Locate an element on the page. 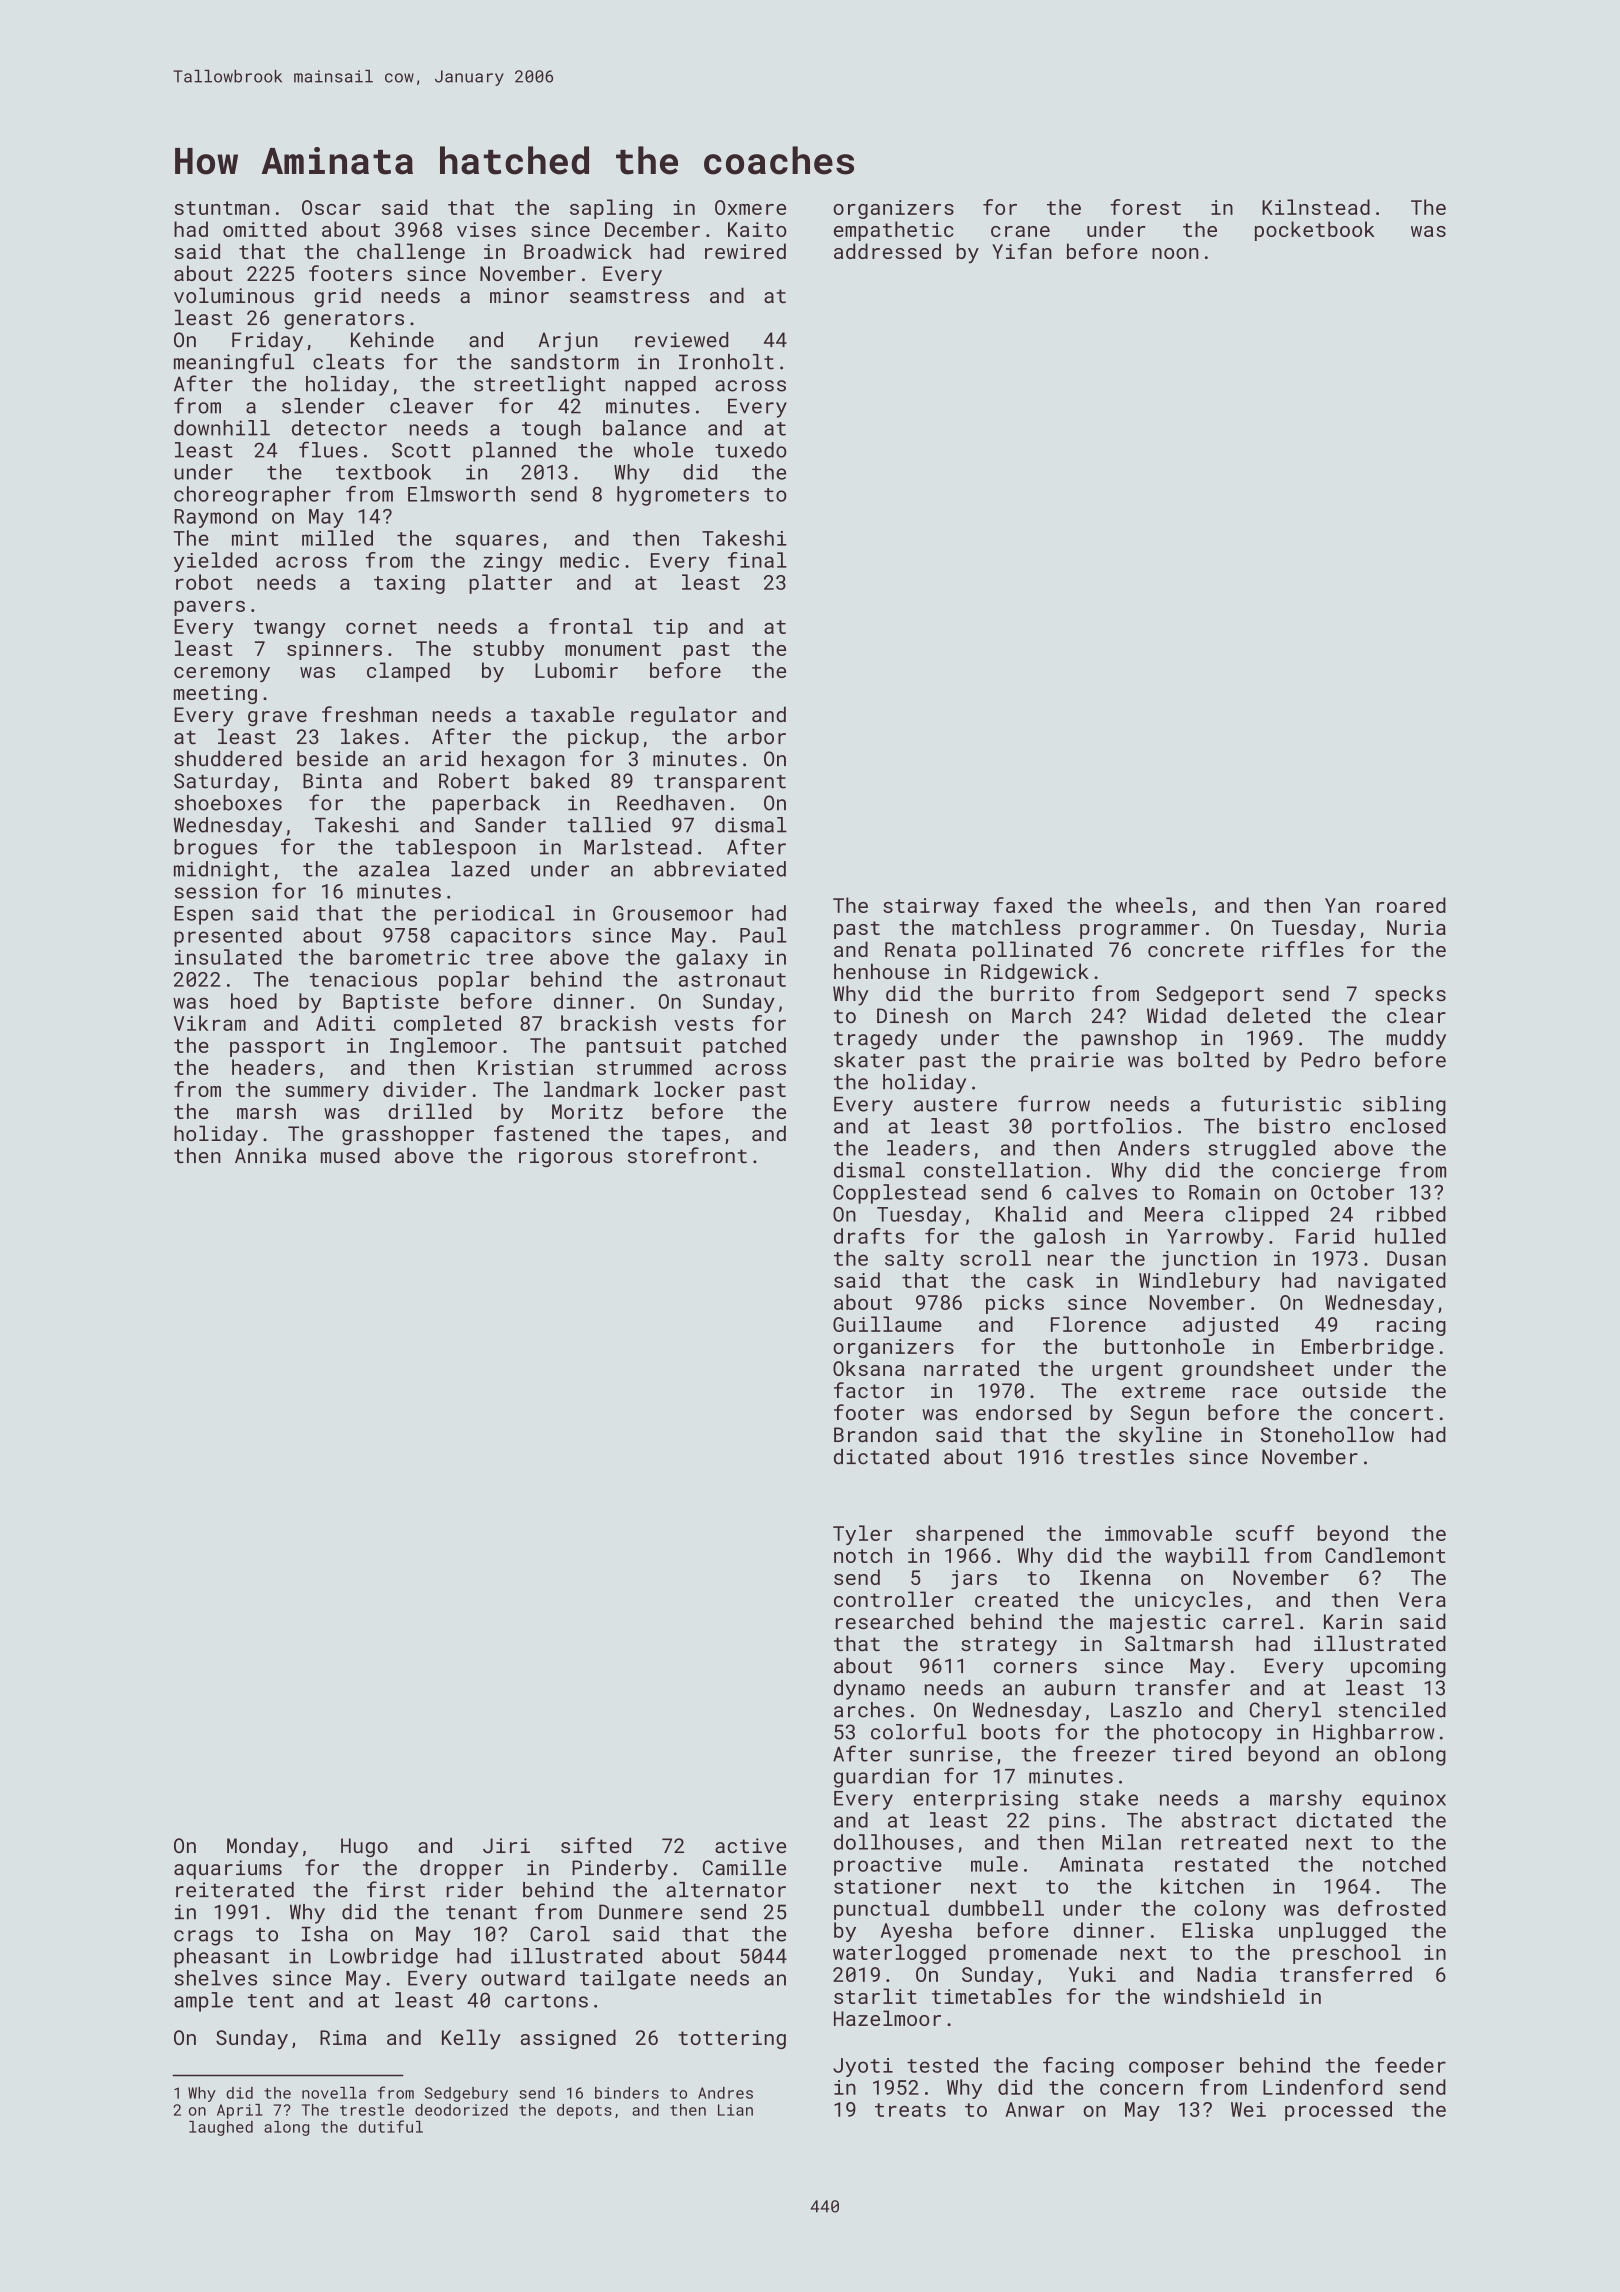 This document has width=1620, height=2292. skater is located at coordinates (869, 1060).
